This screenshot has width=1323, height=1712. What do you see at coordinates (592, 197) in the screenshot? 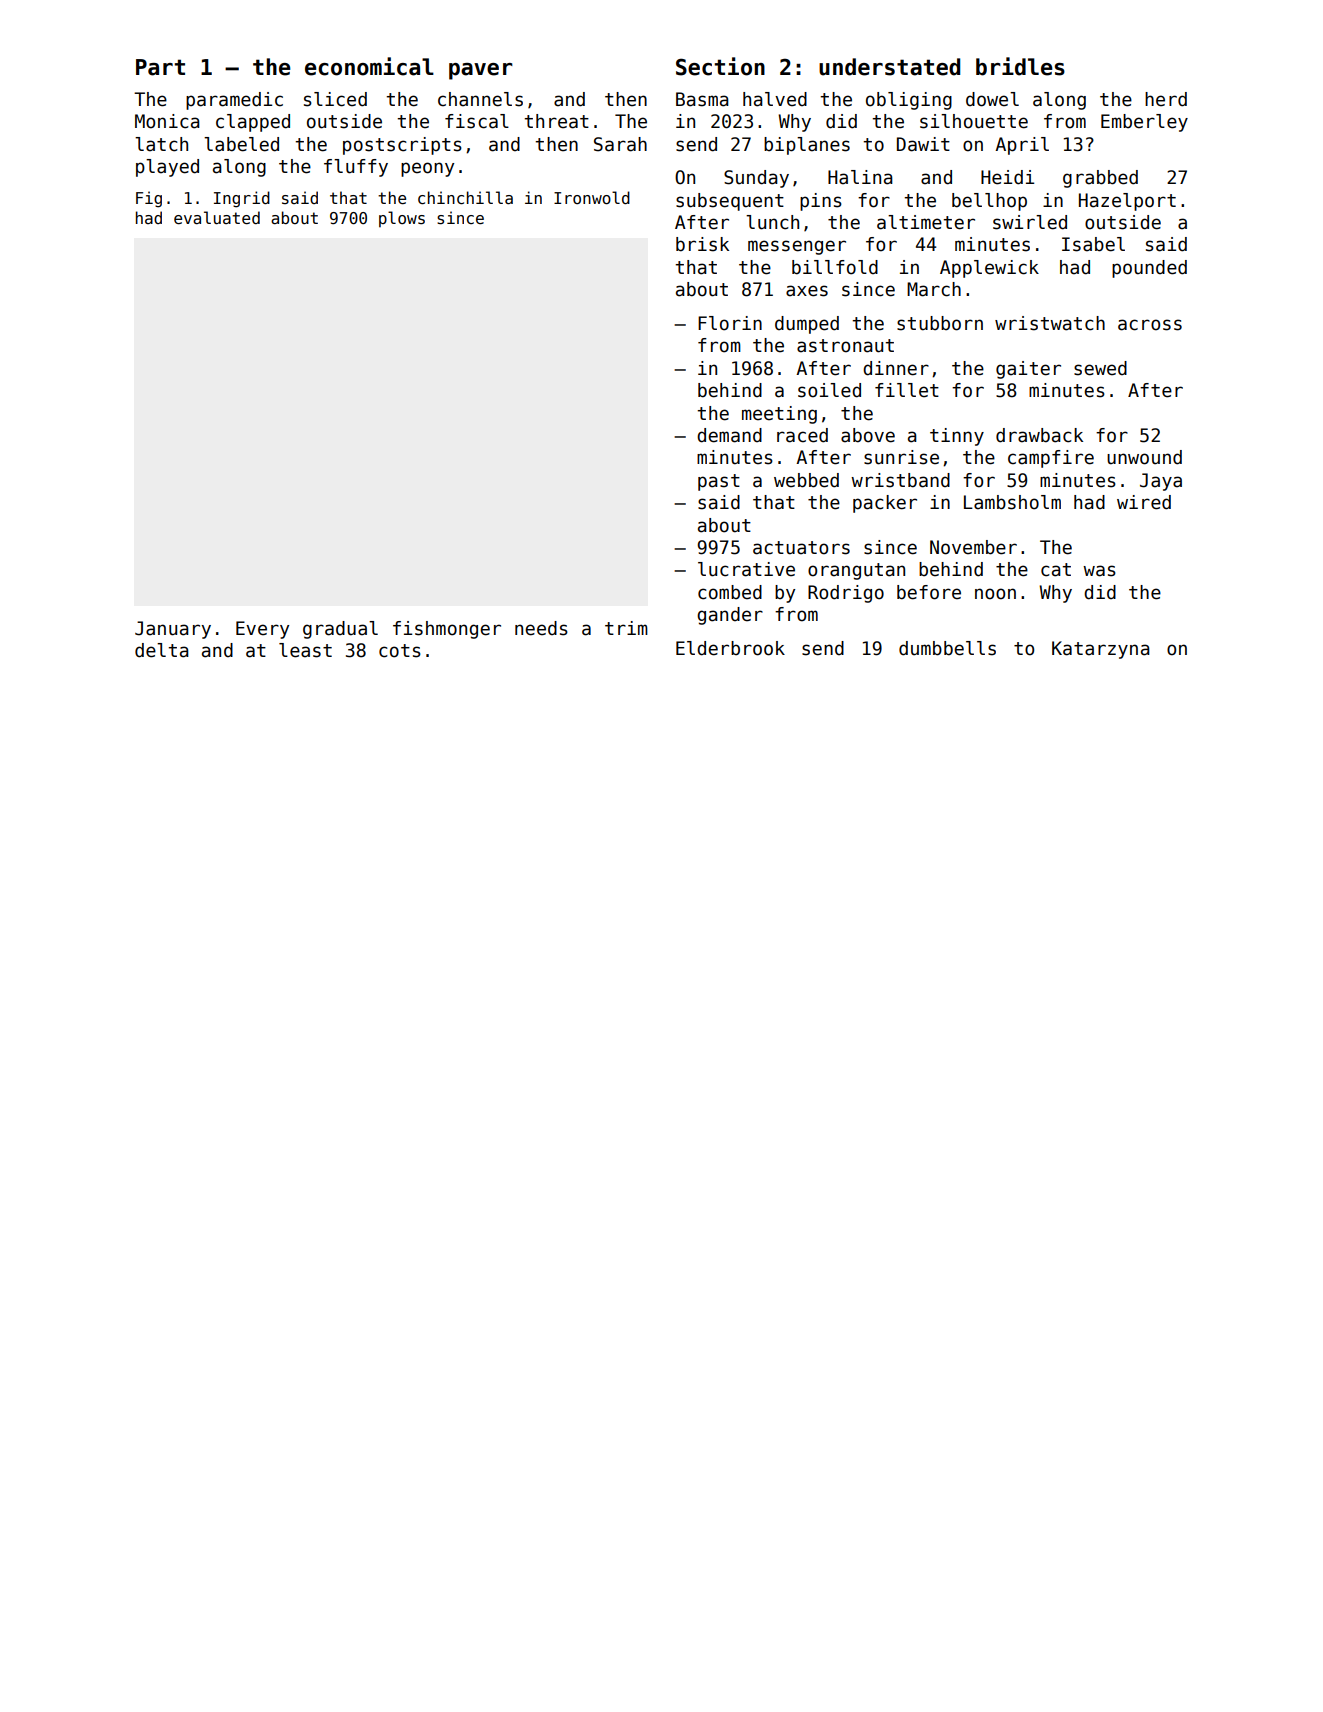
I see `Ironwold` at bounding box center [592, 197].
